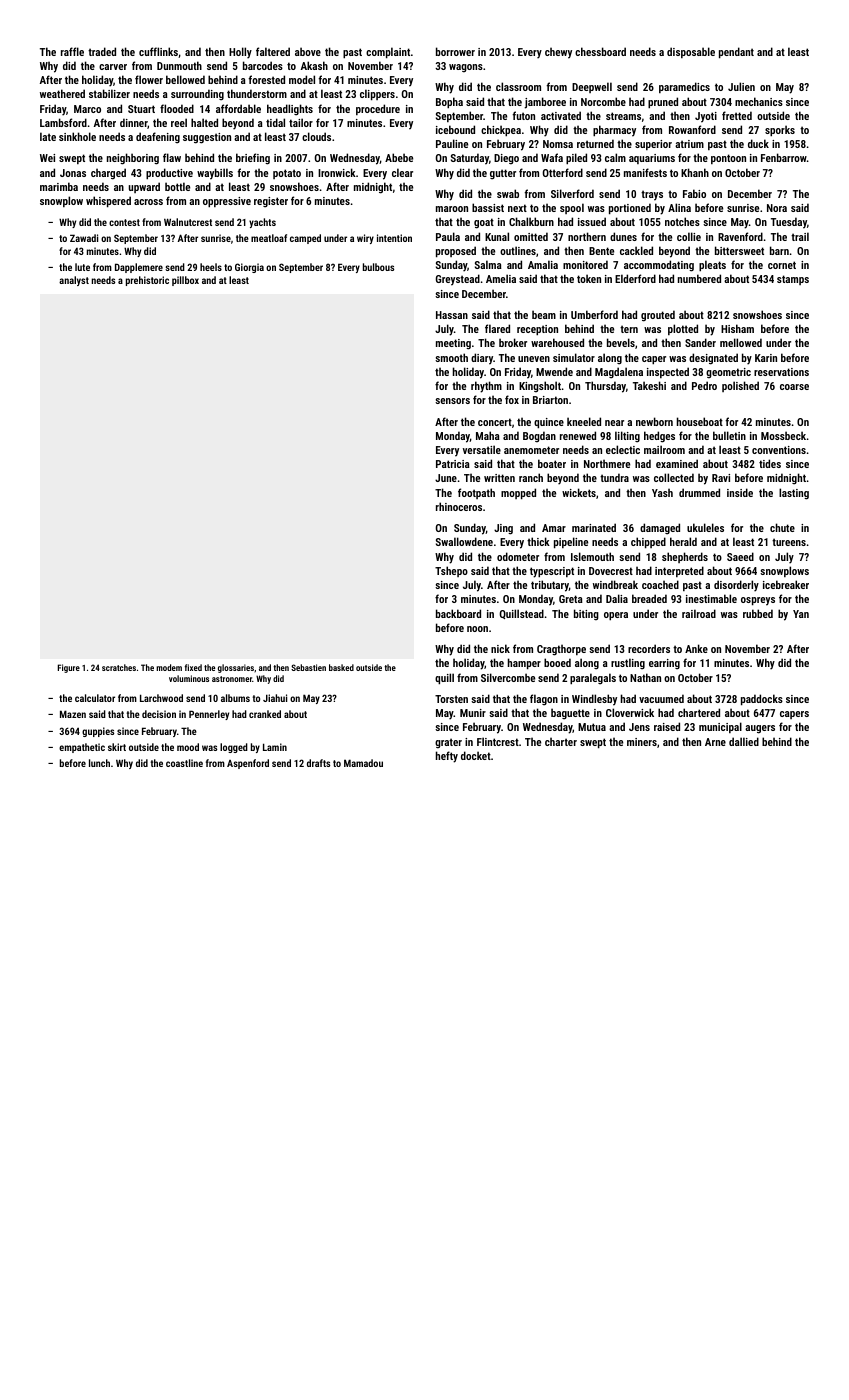 This screenshot has height=1400, width=849. I want to click on glossaries, so click(236, 668).
